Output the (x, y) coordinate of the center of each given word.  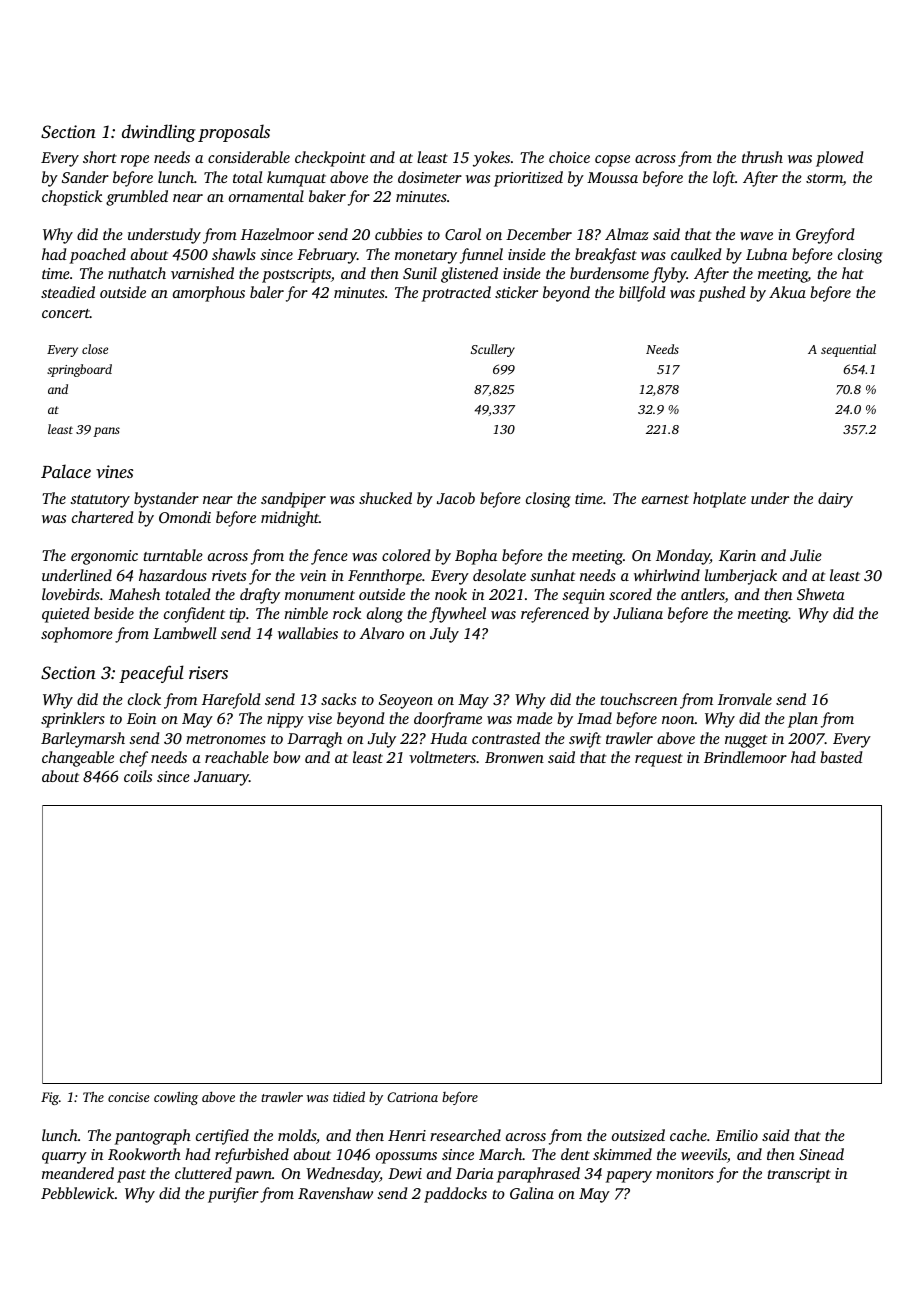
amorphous (209, 294)
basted (841, 757)
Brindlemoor (745, 757)
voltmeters (442, 757)
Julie (806, 555)
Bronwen (514, 757)
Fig (50, 1098)
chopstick (72, 198)
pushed (722, 294)
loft (724, 179)
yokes (491, 159)
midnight (290, 519)
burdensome (609, 273)
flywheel (457, 615)
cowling (176, 1098)
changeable (78, 759)
